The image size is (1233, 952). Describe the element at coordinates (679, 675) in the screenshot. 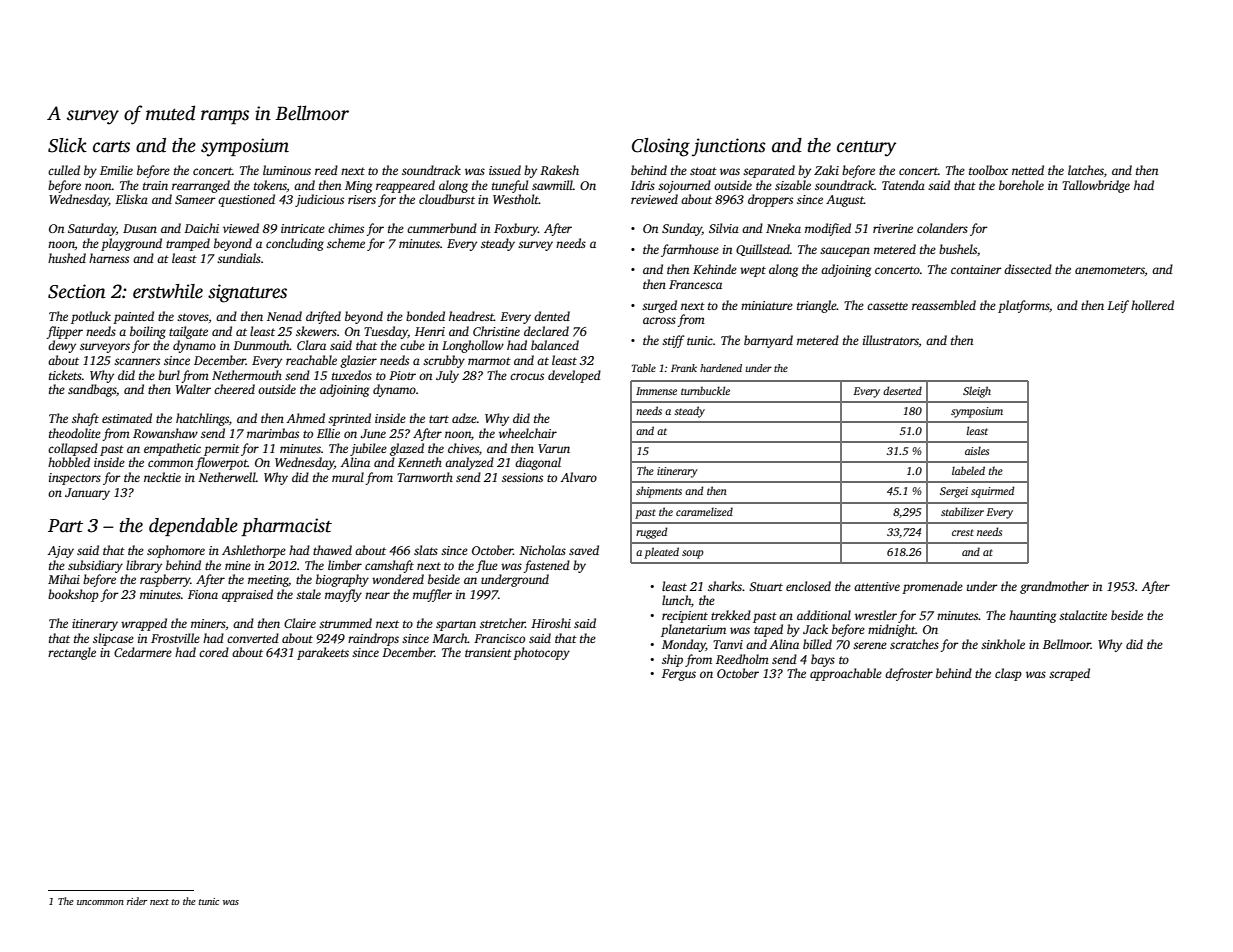

I see `Fergus` at that location.
